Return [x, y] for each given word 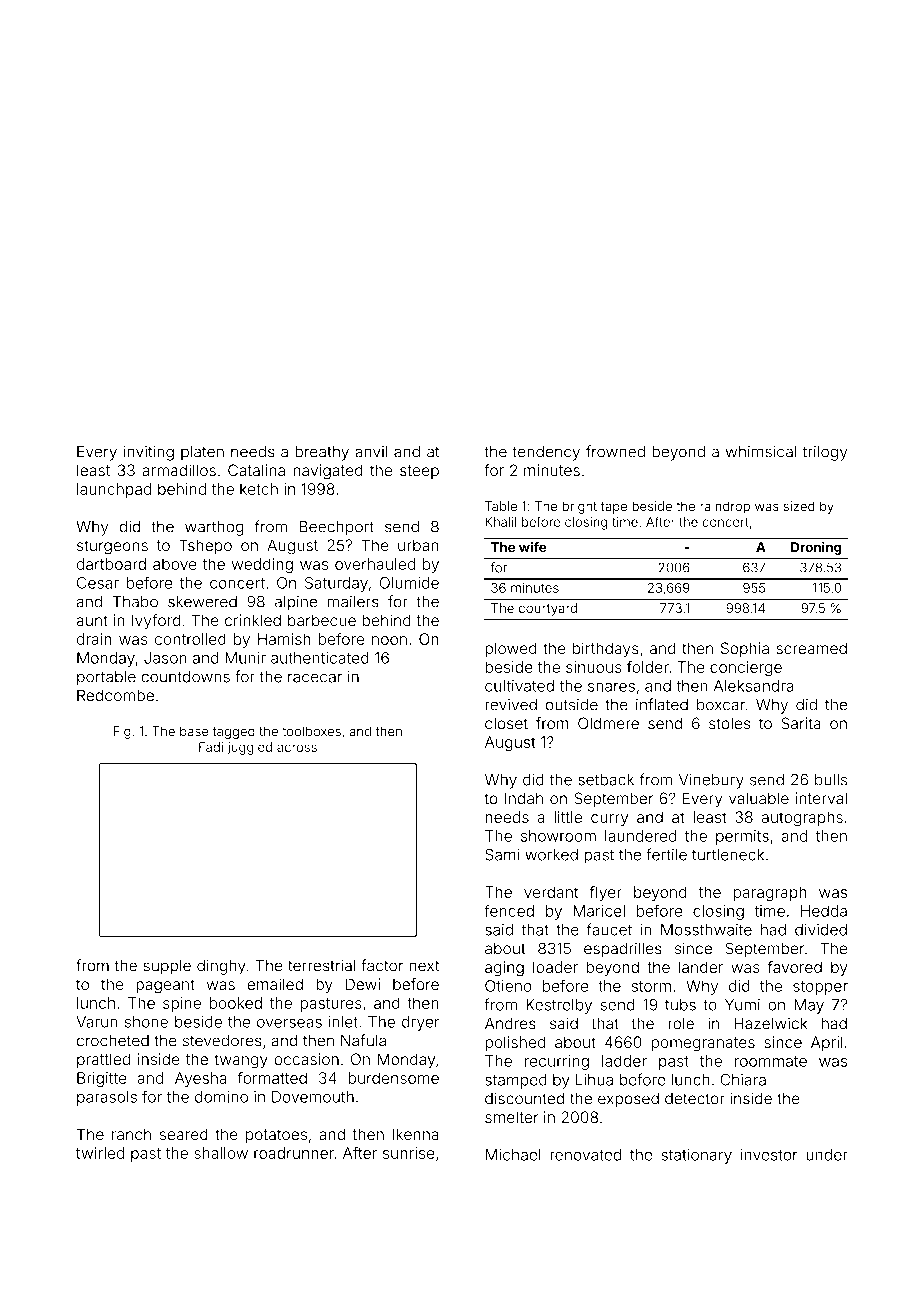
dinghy [221, 967]
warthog [214, 528]
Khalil [501, 522]
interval [821, 798]
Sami [502, 854]
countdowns [185, 677]
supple [167, 967]
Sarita [801, 723]
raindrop [725, 507]
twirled [100, 1153]
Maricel [599, 911]
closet [506, 723]
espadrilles [623, 950]
